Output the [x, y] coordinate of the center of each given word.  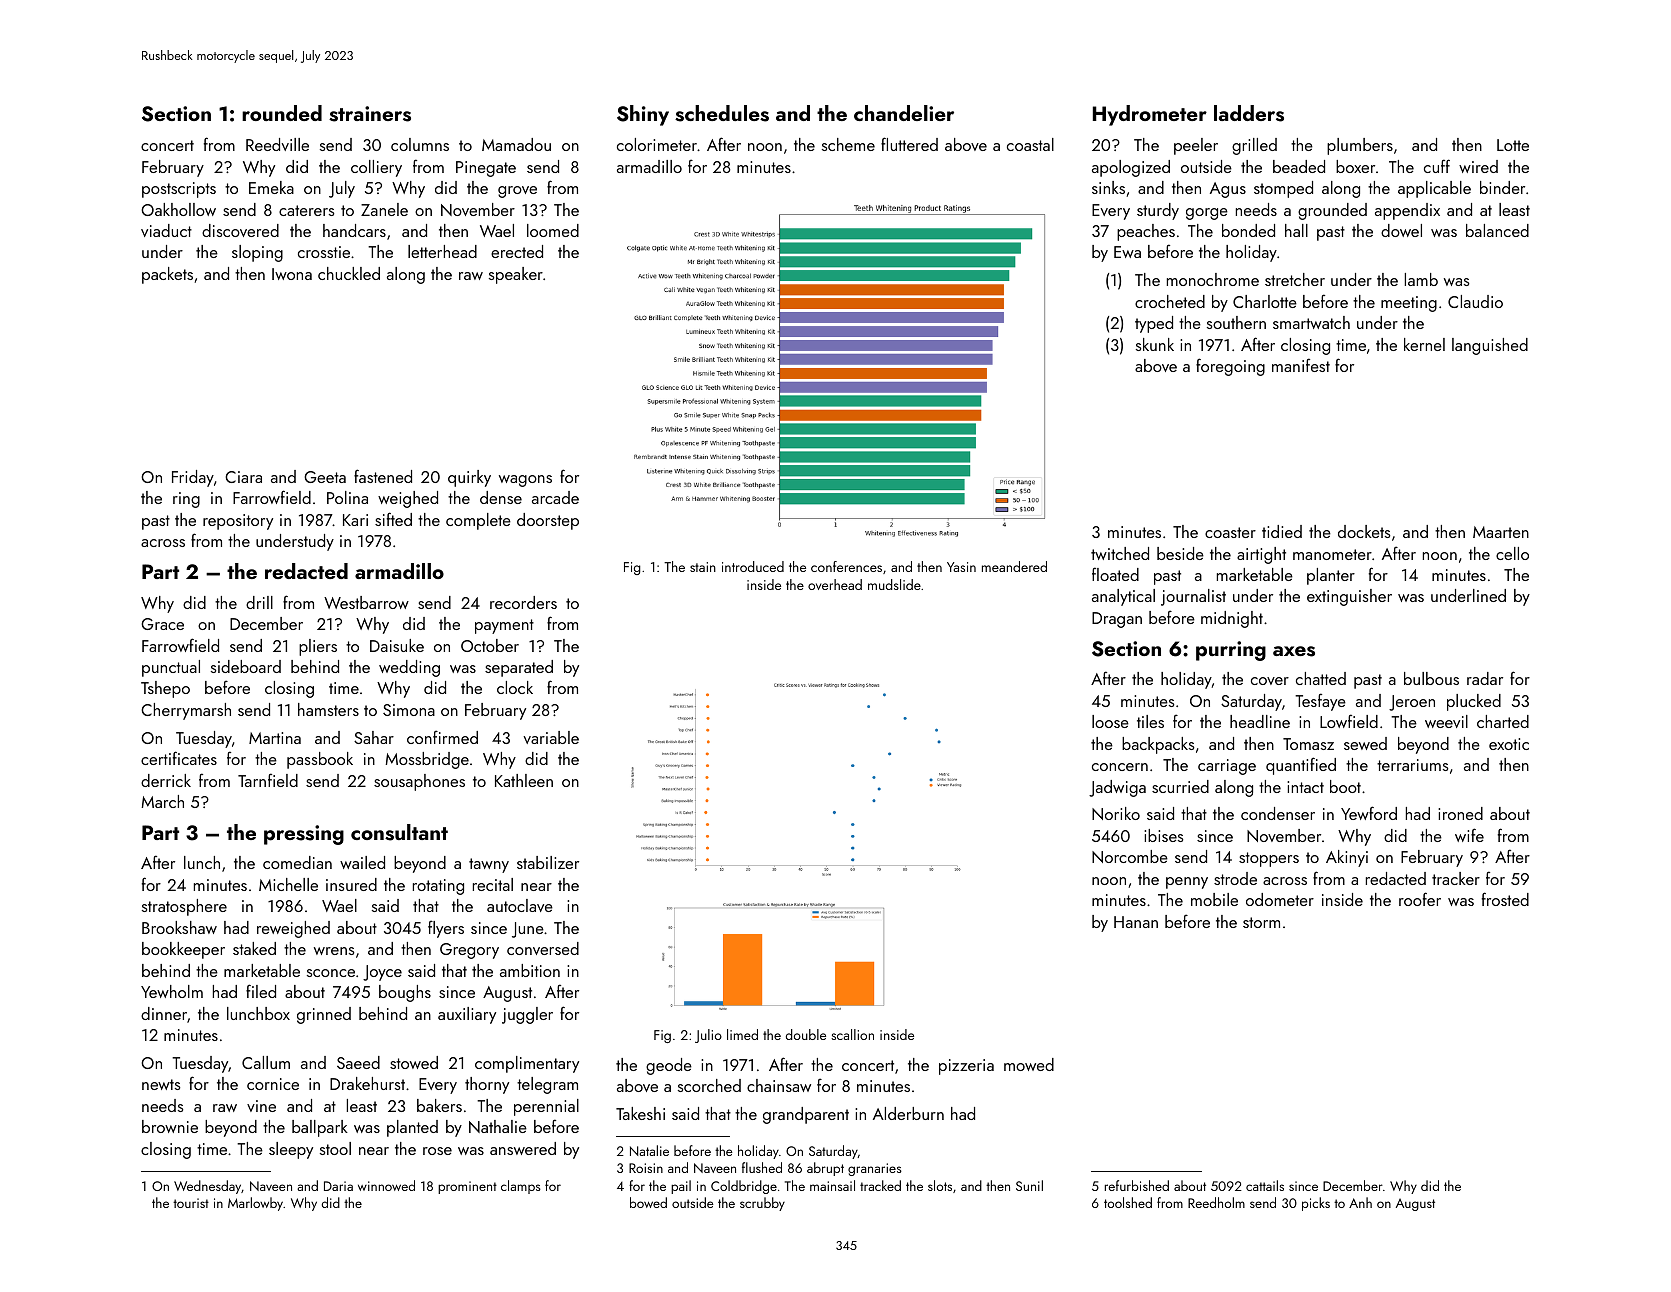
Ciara [243, 477]
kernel [1424, 344]
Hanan [1136, 922]
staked [254, 948]
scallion [852, 1034]
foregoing [1230, 367]
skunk [1155, 344]
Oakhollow [178, 209]
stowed [414, 1062]
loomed [553, 230]
